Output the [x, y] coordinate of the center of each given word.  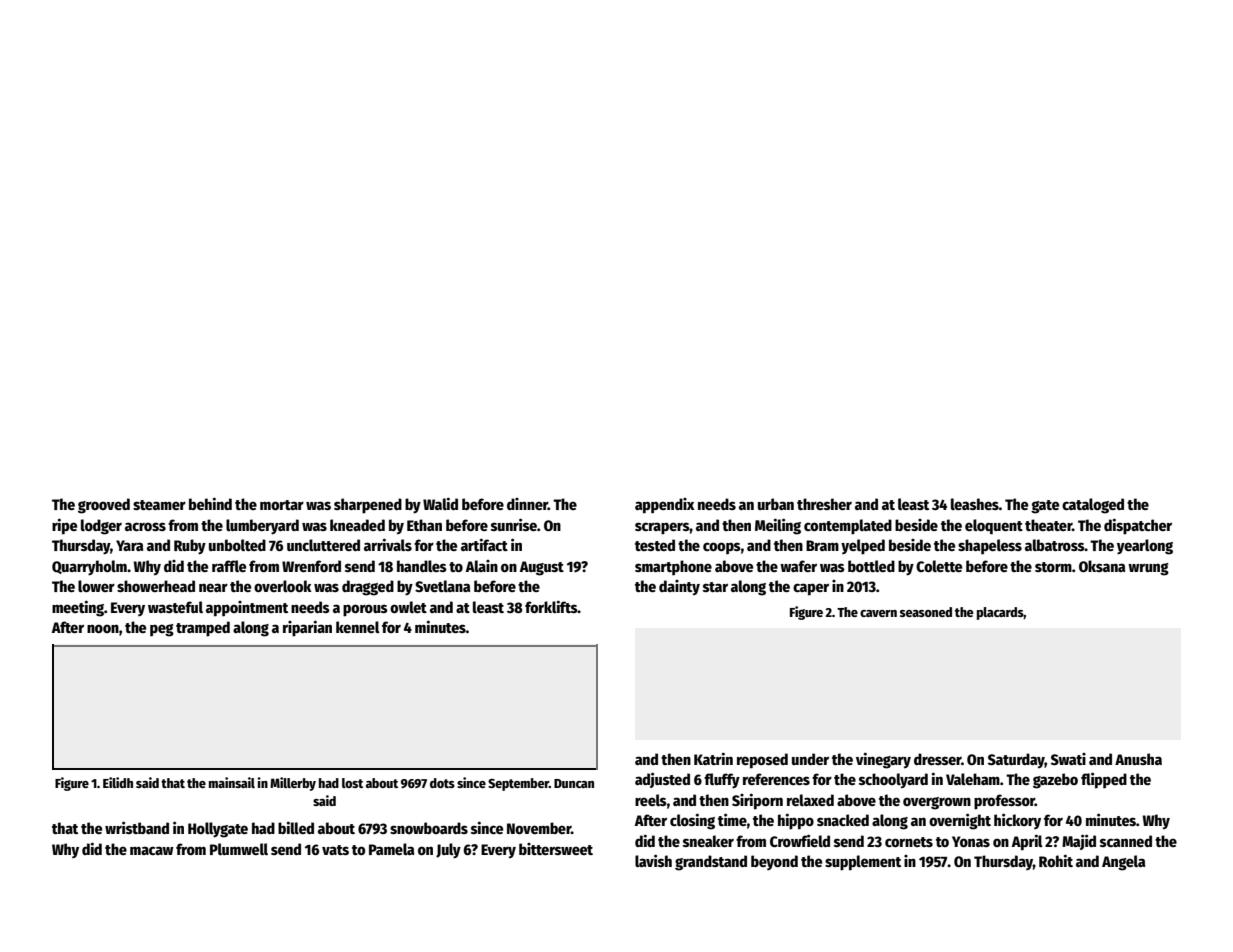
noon [103, 628]
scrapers [662, 528]
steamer [159, 505]
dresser [938, 759]
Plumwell [239, 849]
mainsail [232, 782]
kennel [358, 627]
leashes [975, 504]
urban [776, 504]
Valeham [973, 779]
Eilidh [118, 782]
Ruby [190, 547]
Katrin [713, 758]
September [518, 784]
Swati [1068, 759]
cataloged [1093, 506]
